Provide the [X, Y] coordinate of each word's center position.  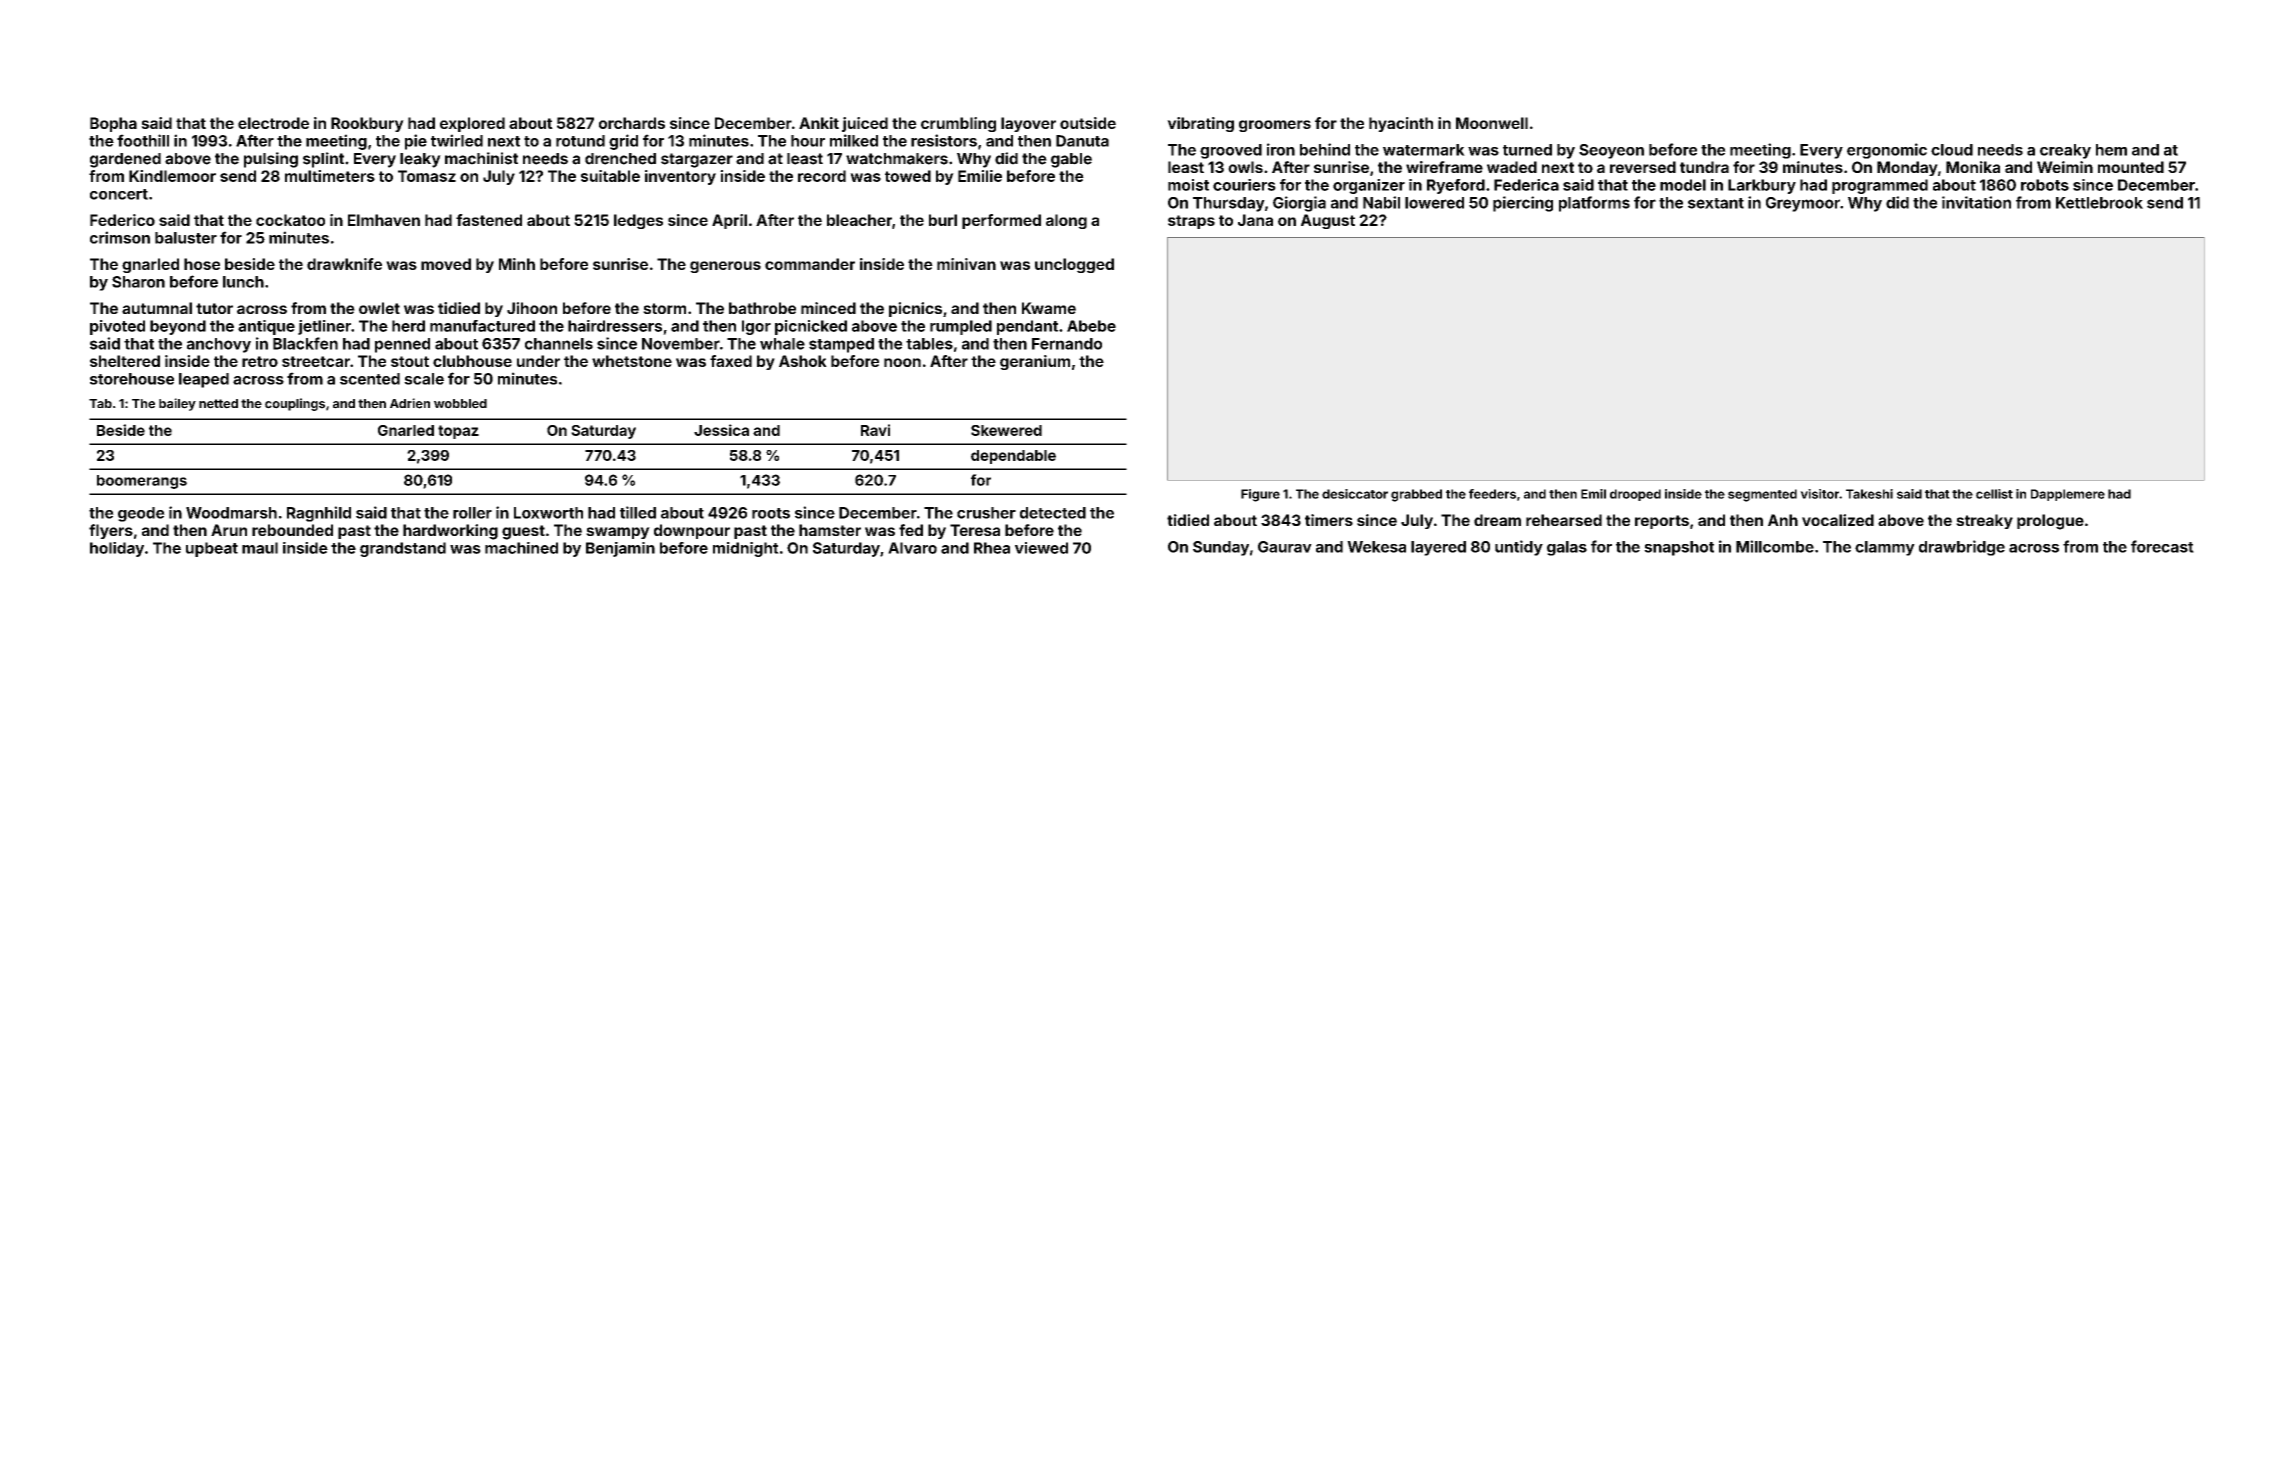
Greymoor [1803, 204]
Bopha [113, 124]
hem [2111, 150]
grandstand [403, 549]
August [1328, 221]
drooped [1635, 495]
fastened [489, 220]
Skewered [1006, 430]
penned [402, 345]
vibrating [1200, 124]
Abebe [1091, 326]
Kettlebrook [2099, 203]
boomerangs [142, 482]
